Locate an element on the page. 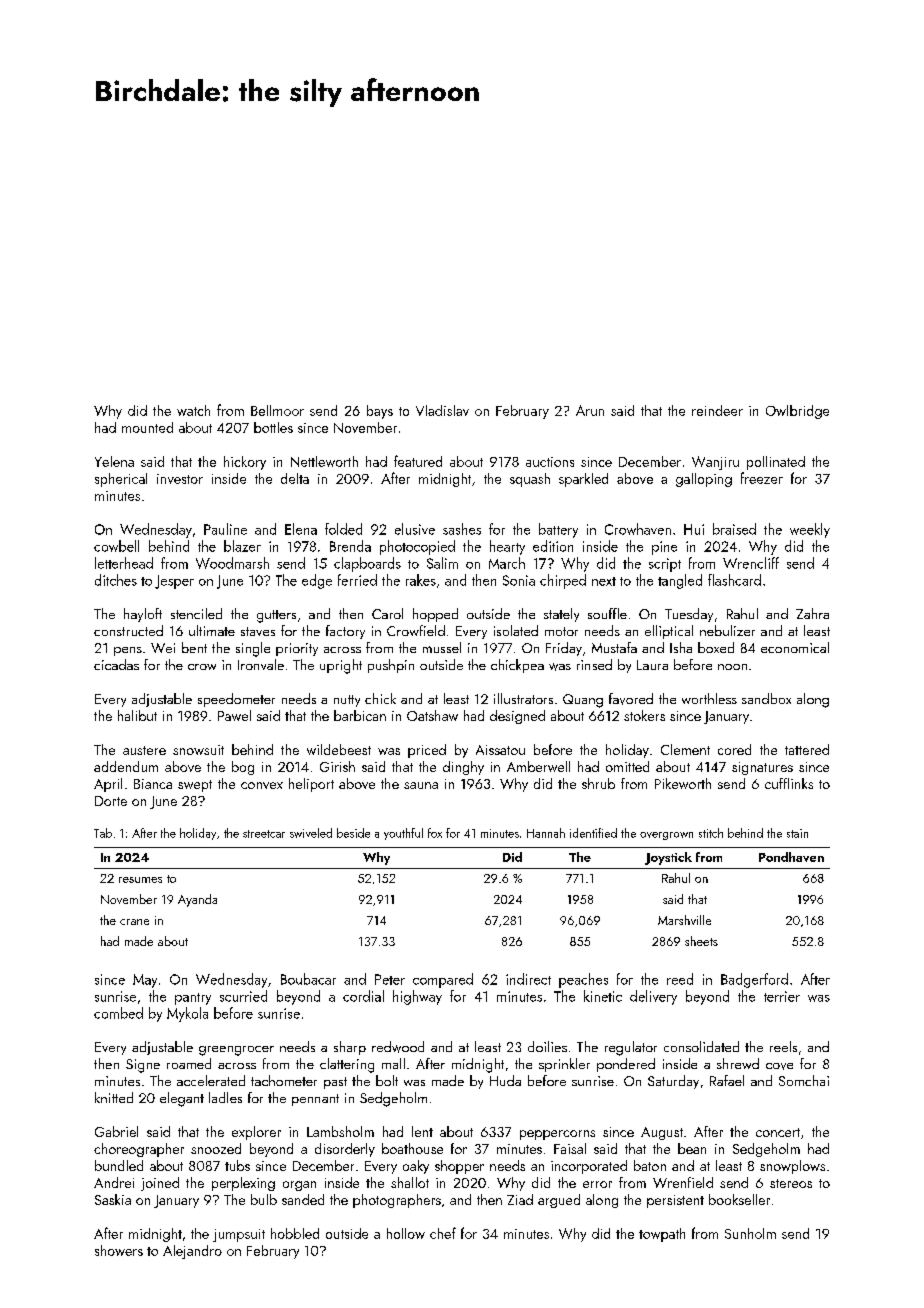  beside is located at coordinates (353, 833).
